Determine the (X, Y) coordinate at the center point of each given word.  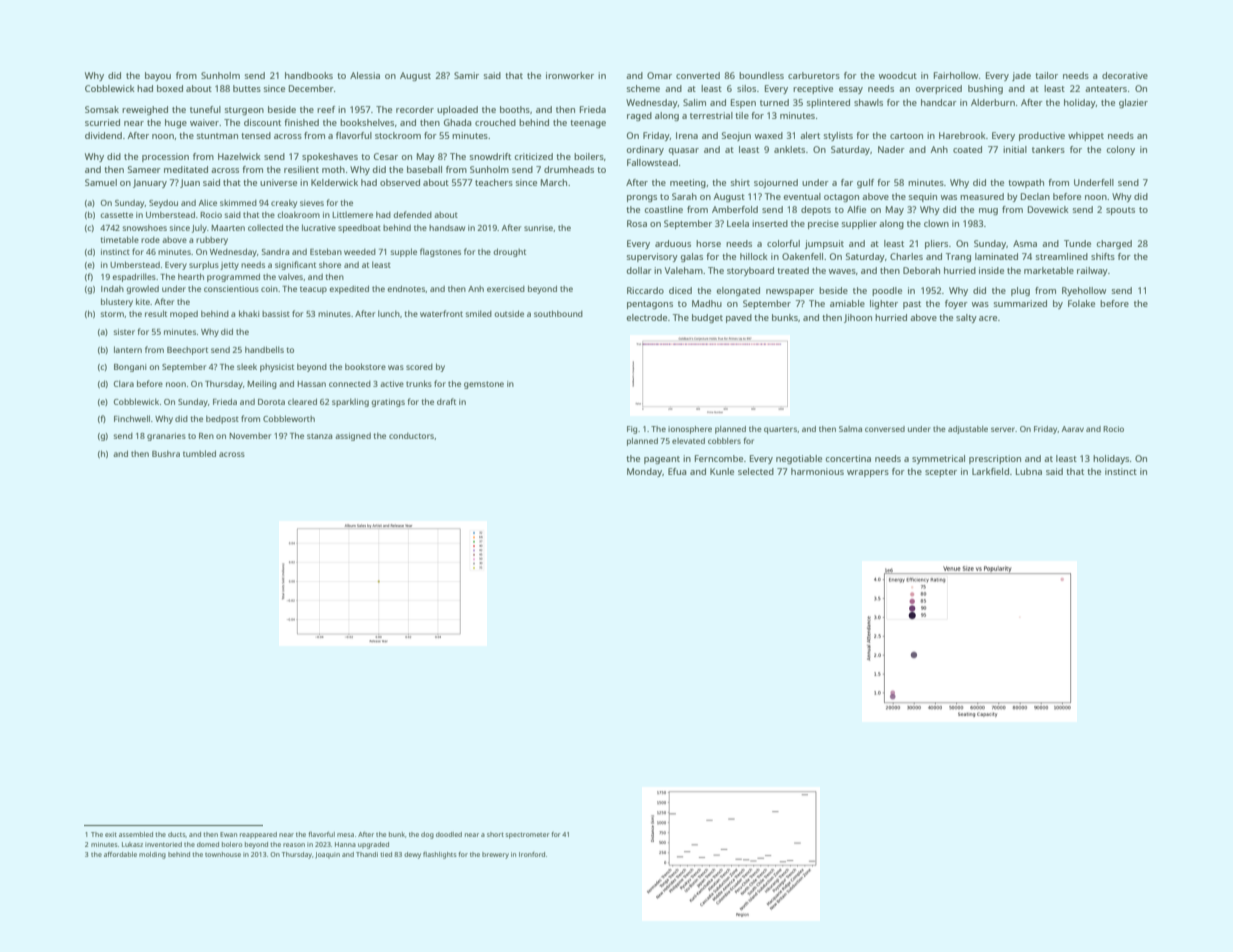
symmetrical (938, 459)
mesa (345, 835)
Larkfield (990, 471)
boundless (761, 75)
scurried (102, 122)
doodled (449, 834)
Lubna (1029, 471)
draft (446, 401)
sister (124, 332)
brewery (495, 855)
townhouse (223, 854)
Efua (677, 471)
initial (1015, 149)
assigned (353, 437)
